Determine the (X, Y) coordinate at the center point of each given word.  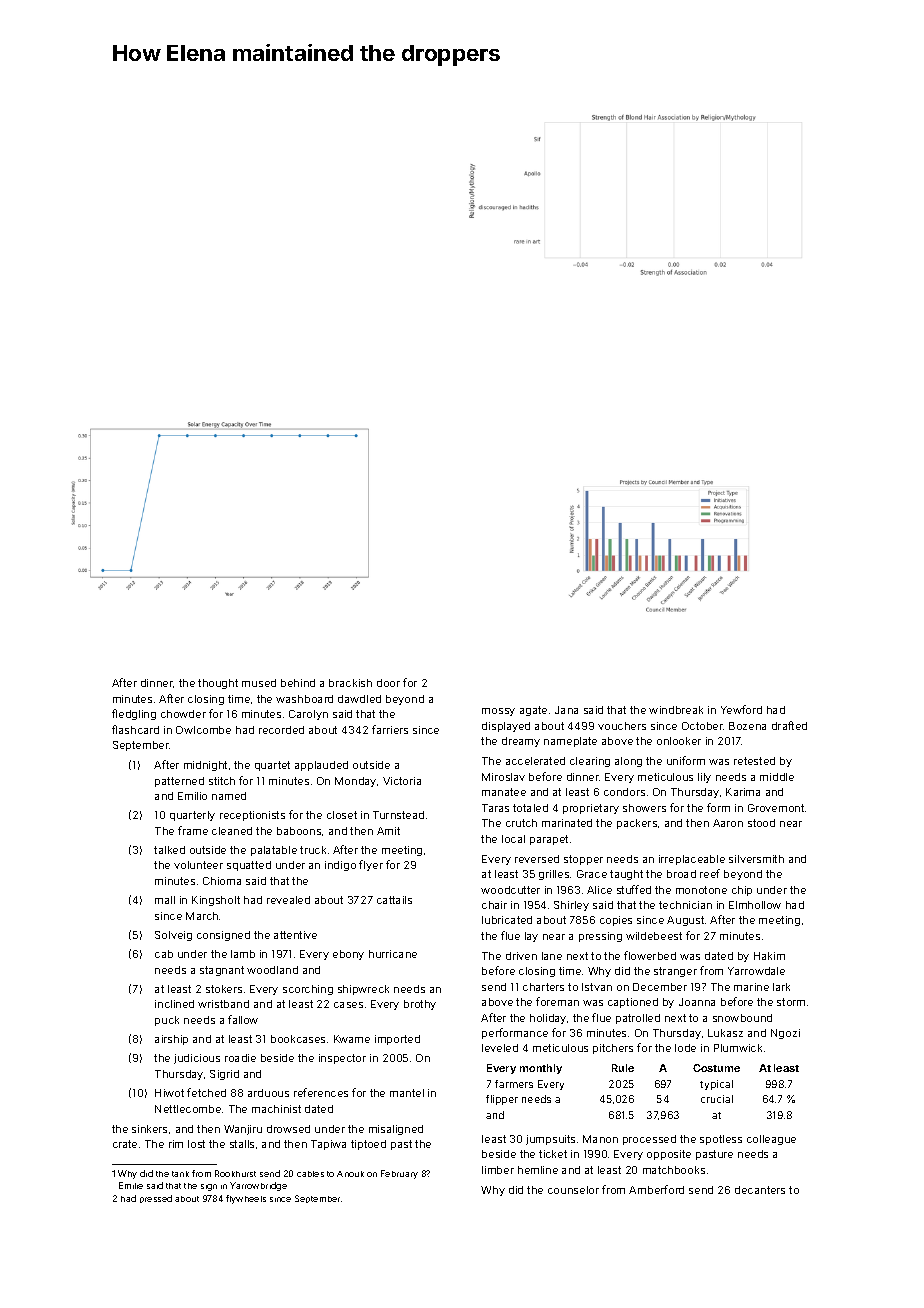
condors (624, 792)
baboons (299, 831)
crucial (717, 1099)
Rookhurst (235, 1173)
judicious (197, 1059)
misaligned (396, 1130)
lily (704, 778)
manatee (504, 792)
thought (218, 684)
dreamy (521, 742)
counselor (573, 1190)
